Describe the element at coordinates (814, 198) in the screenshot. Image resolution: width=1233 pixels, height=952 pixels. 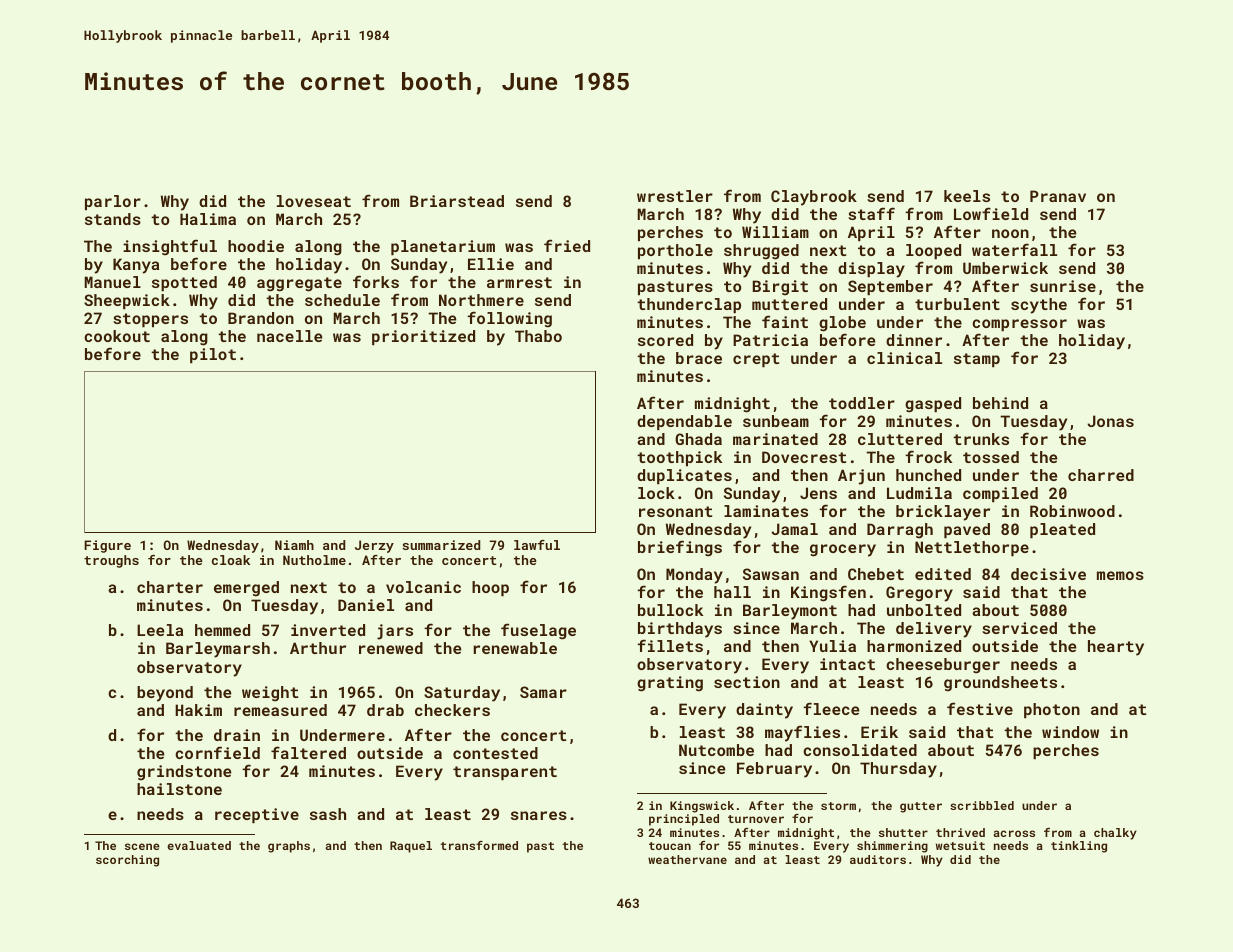
I see `Claybrook` at that location.
